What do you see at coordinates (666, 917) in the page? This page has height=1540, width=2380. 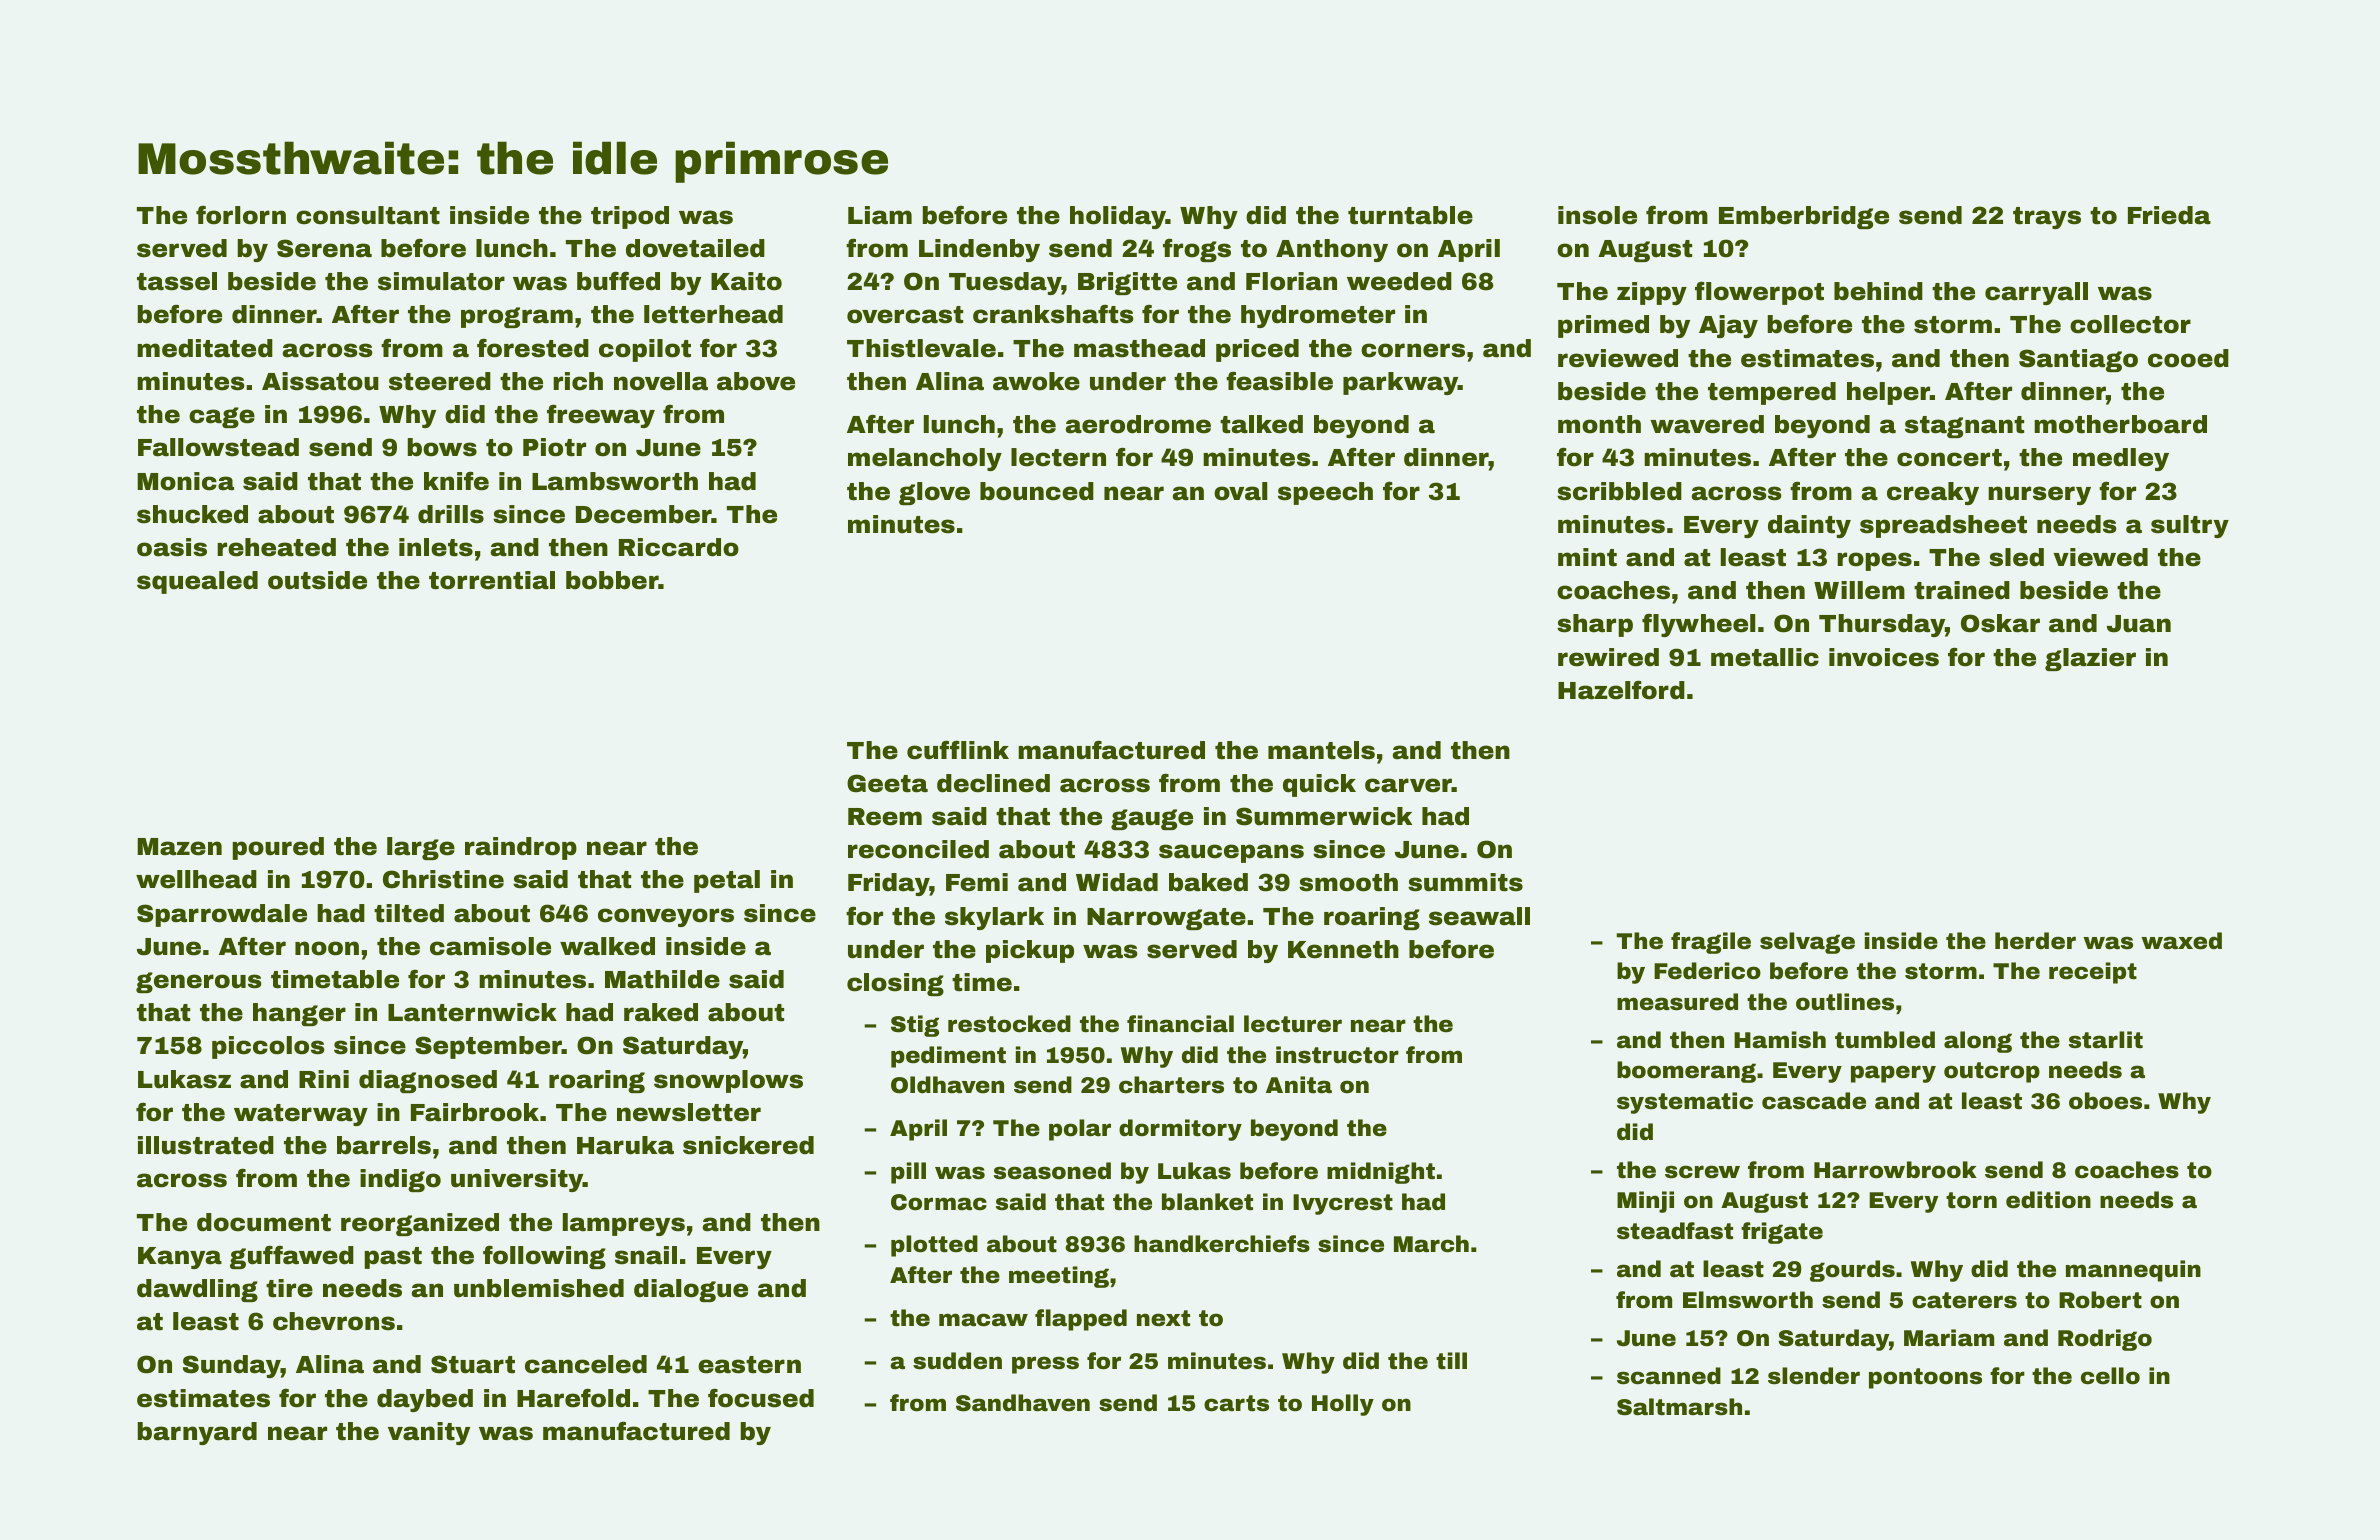 I see `conveyors` at bounding box center [666, 917].
